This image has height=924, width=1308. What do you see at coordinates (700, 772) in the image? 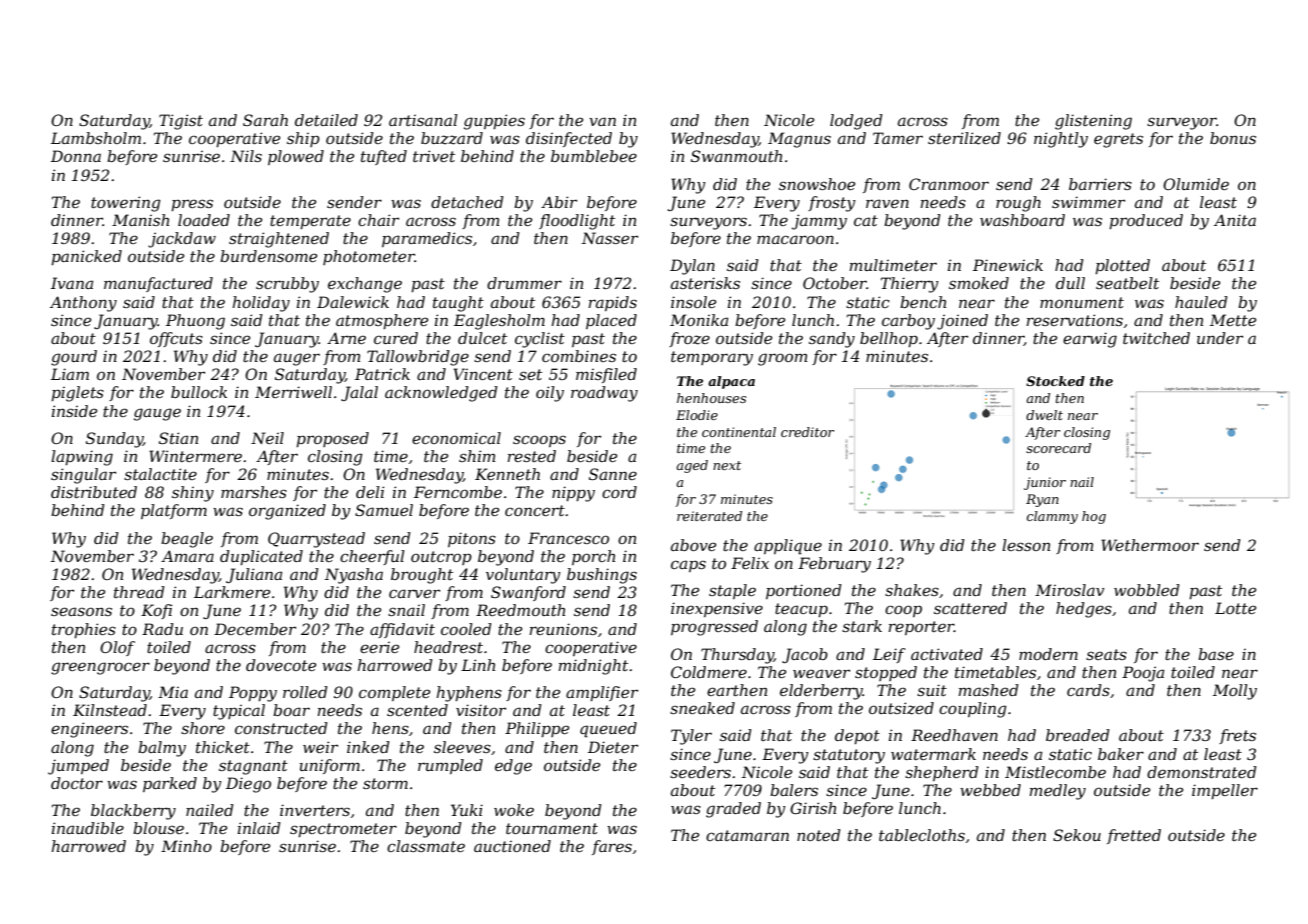
I see `seeders` at bounding box center [700, 772].
